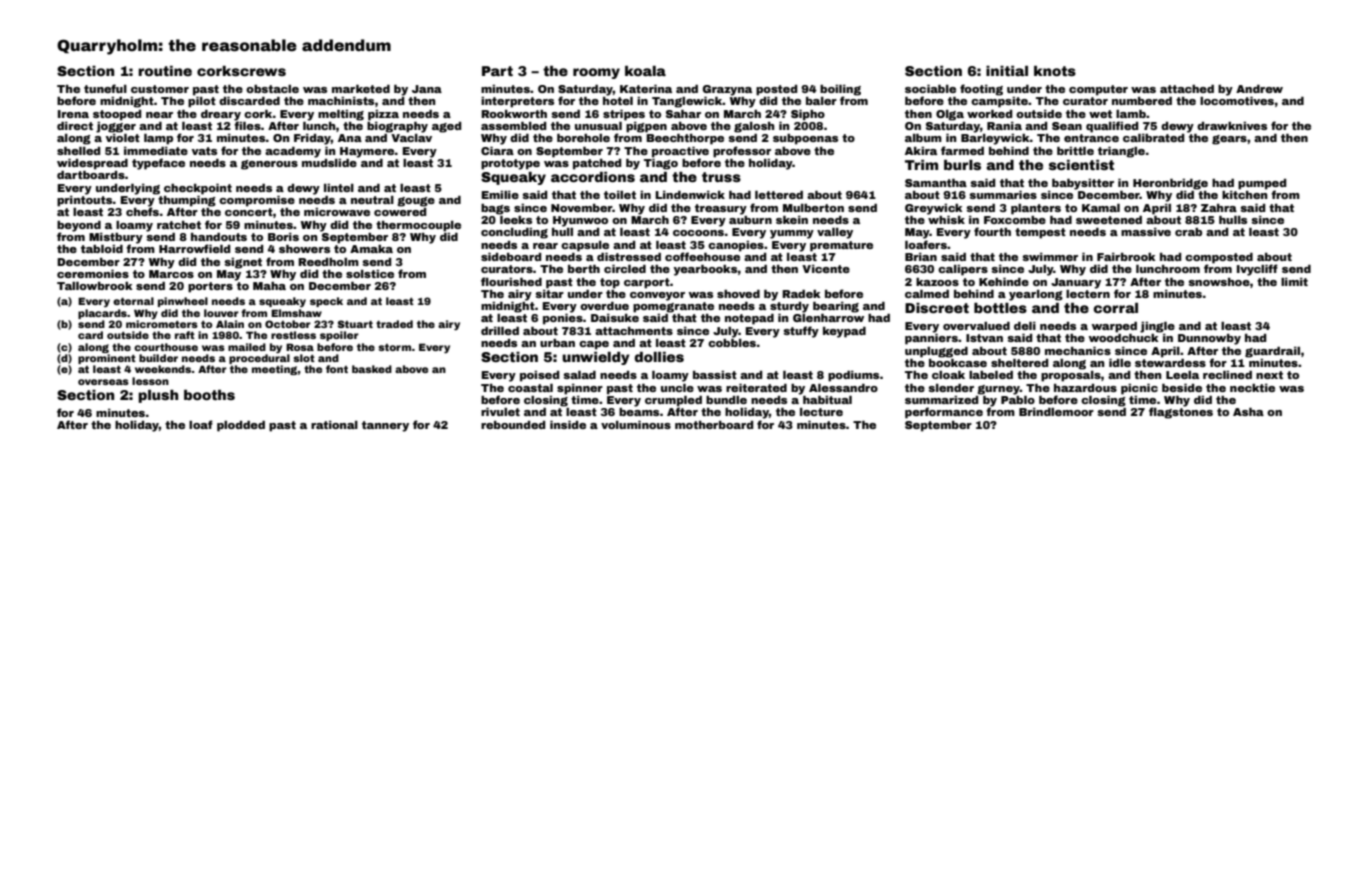 This screenshot has height=887, width=1372. What do you see at coordinates (585, 246) in the screenshot?
I see `capsule` at bounding box center [585, 246].
